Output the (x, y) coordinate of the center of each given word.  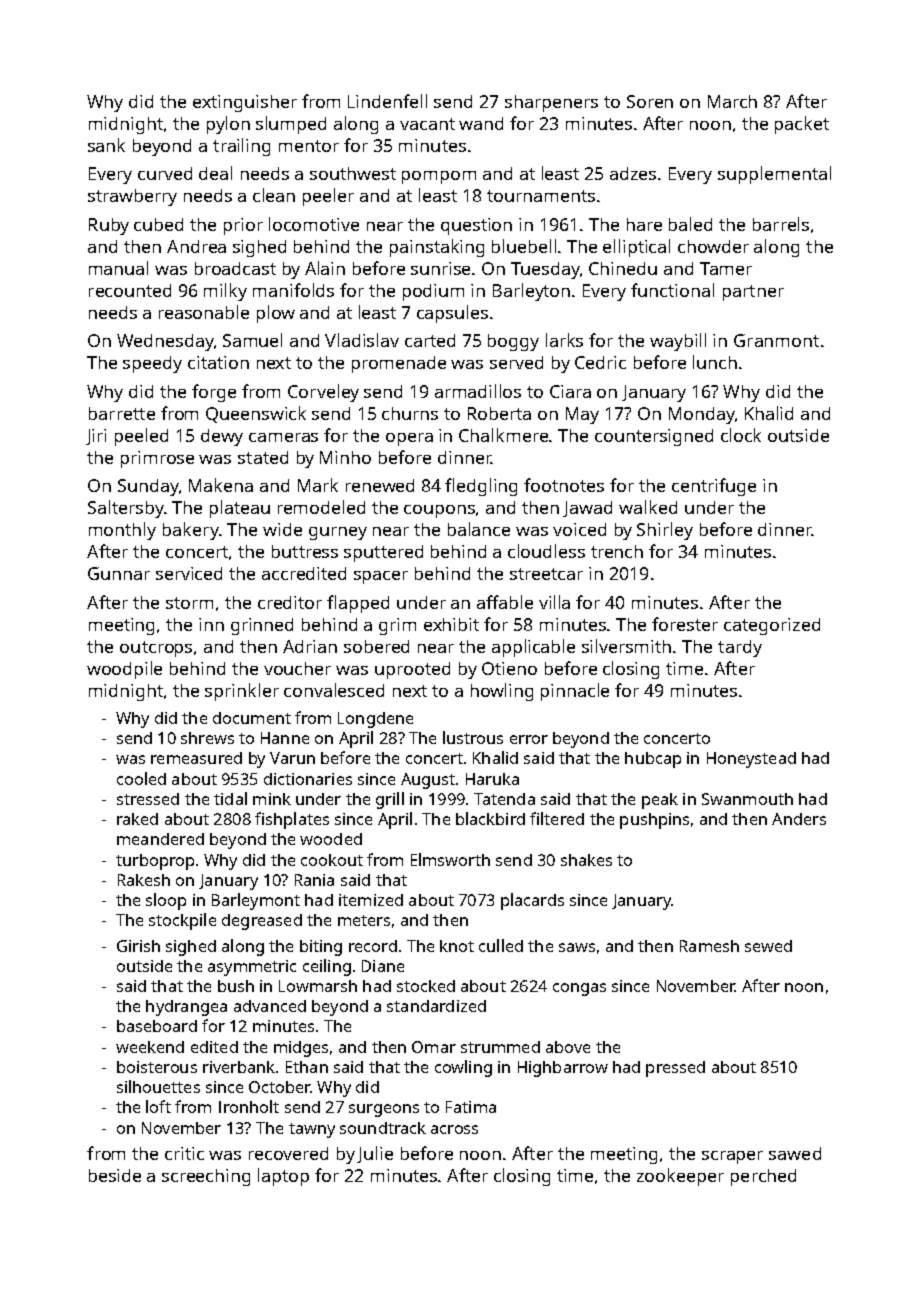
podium (433, 292)
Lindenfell (387, 101)
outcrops (156, 649)
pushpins (654, 821)
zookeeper (680, 1177)
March (732, 101)
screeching (206, 1177)
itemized (371, 900)
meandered (160, 839)
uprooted (412, 670)
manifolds (293, 290)
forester (685, 624)
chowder (713, 246)
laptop (283, 1177)
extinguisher (245, 103)
